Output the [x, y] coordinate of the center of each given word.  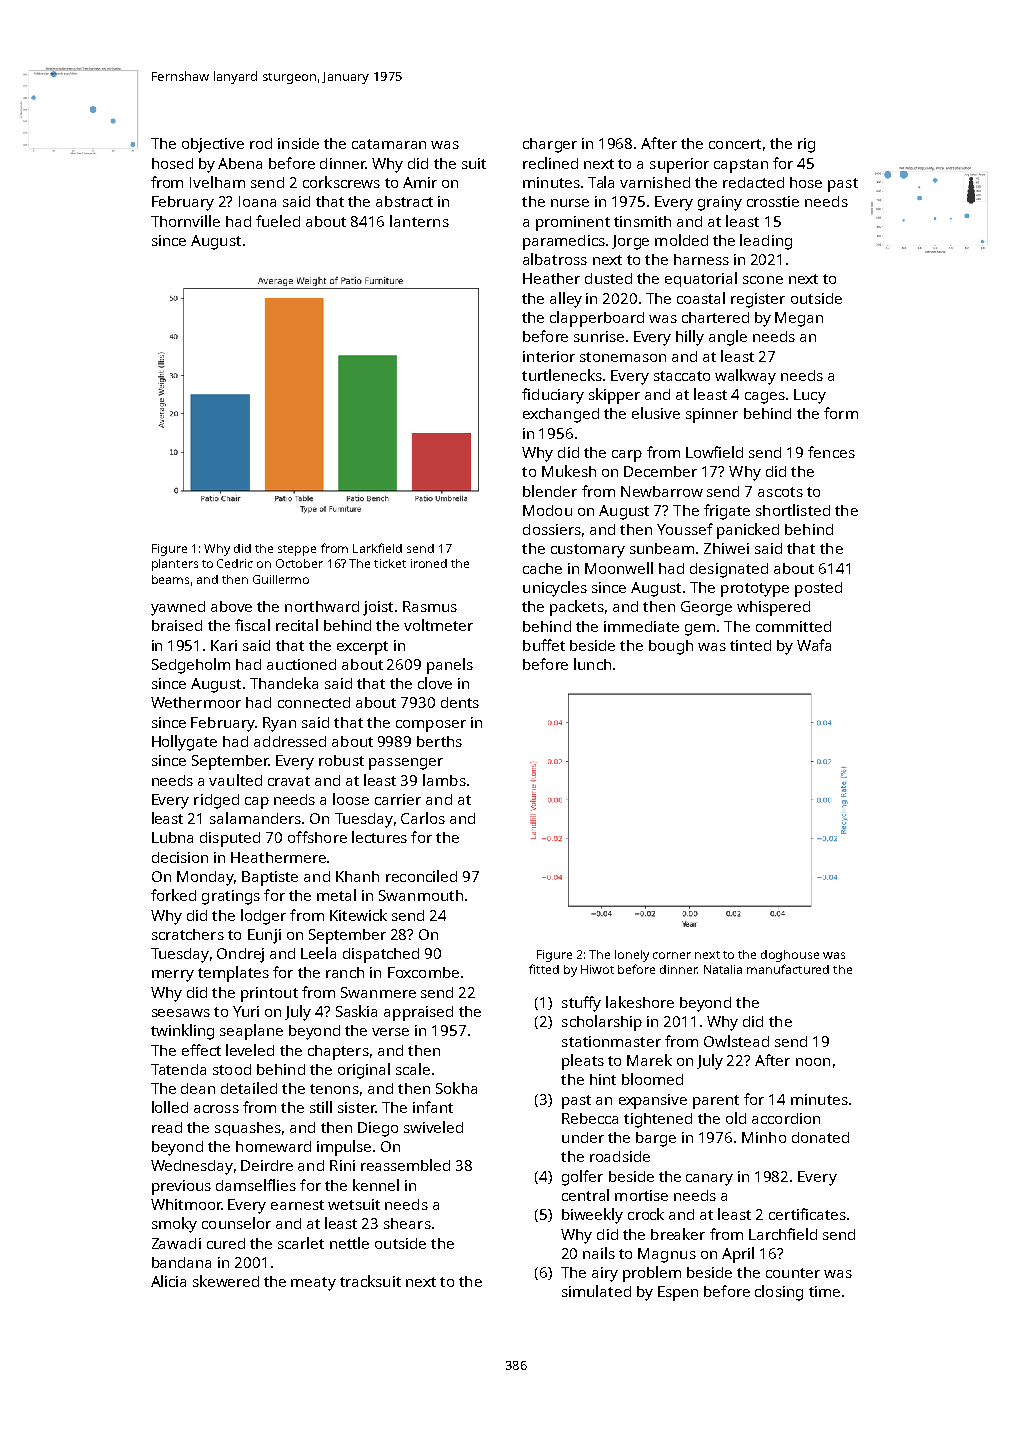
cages [765, 398]
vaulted [235, 780]
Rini [342, 1165]
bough [671, 647]
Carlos [423, 818]
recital [297, 625]
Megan [799, 319]
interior [549, 356]
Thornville [185, 221]
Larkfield [377, 548]
